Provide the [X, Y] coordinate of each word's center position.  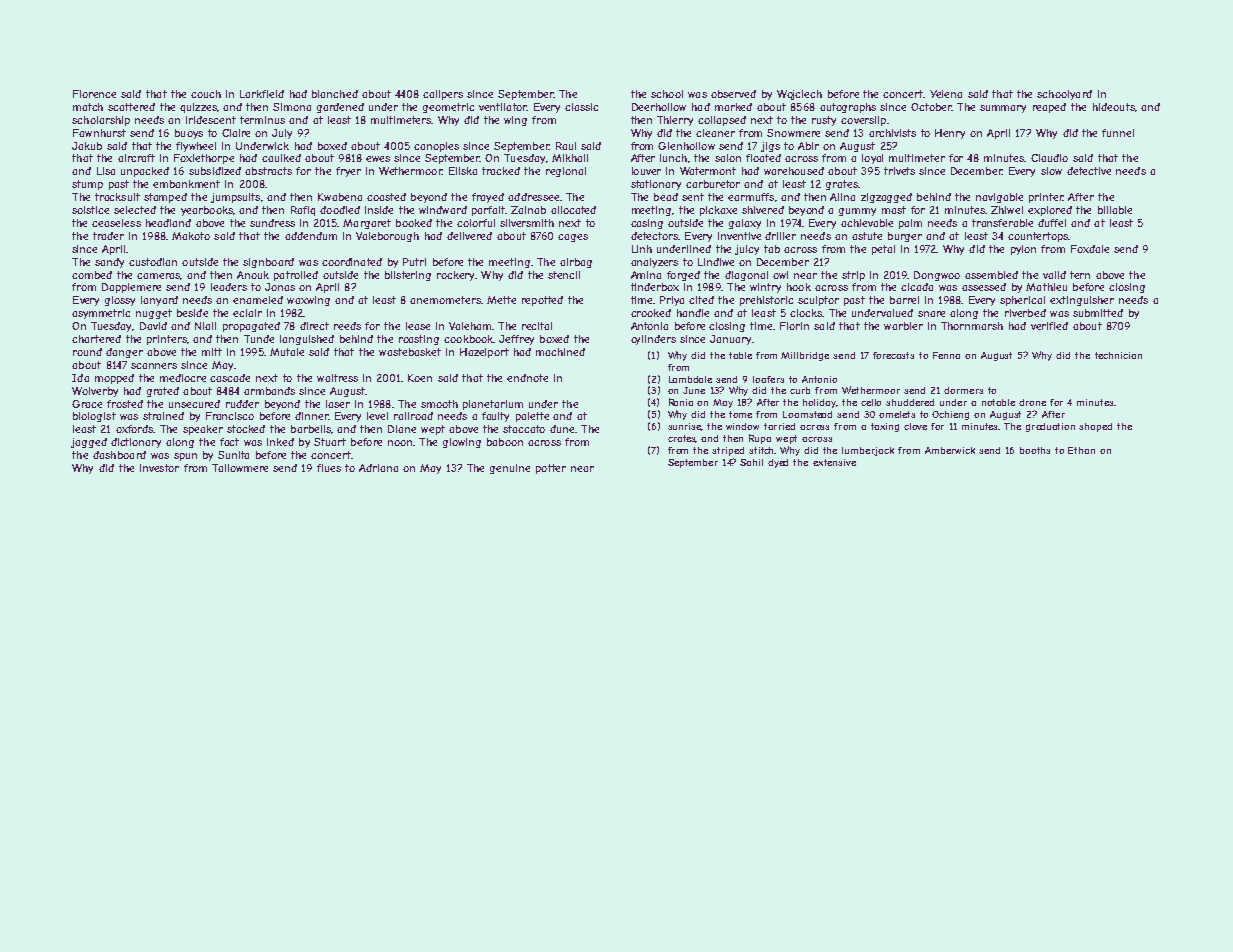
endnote [527, 378]
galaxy [745, 224]
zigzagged [886, 198]
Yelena [946, 94]
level [377, 416]
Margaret [367, 224]
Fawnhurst [99, 133]
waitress [337, 378]
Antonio [819, 379]
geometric [448, 108]
